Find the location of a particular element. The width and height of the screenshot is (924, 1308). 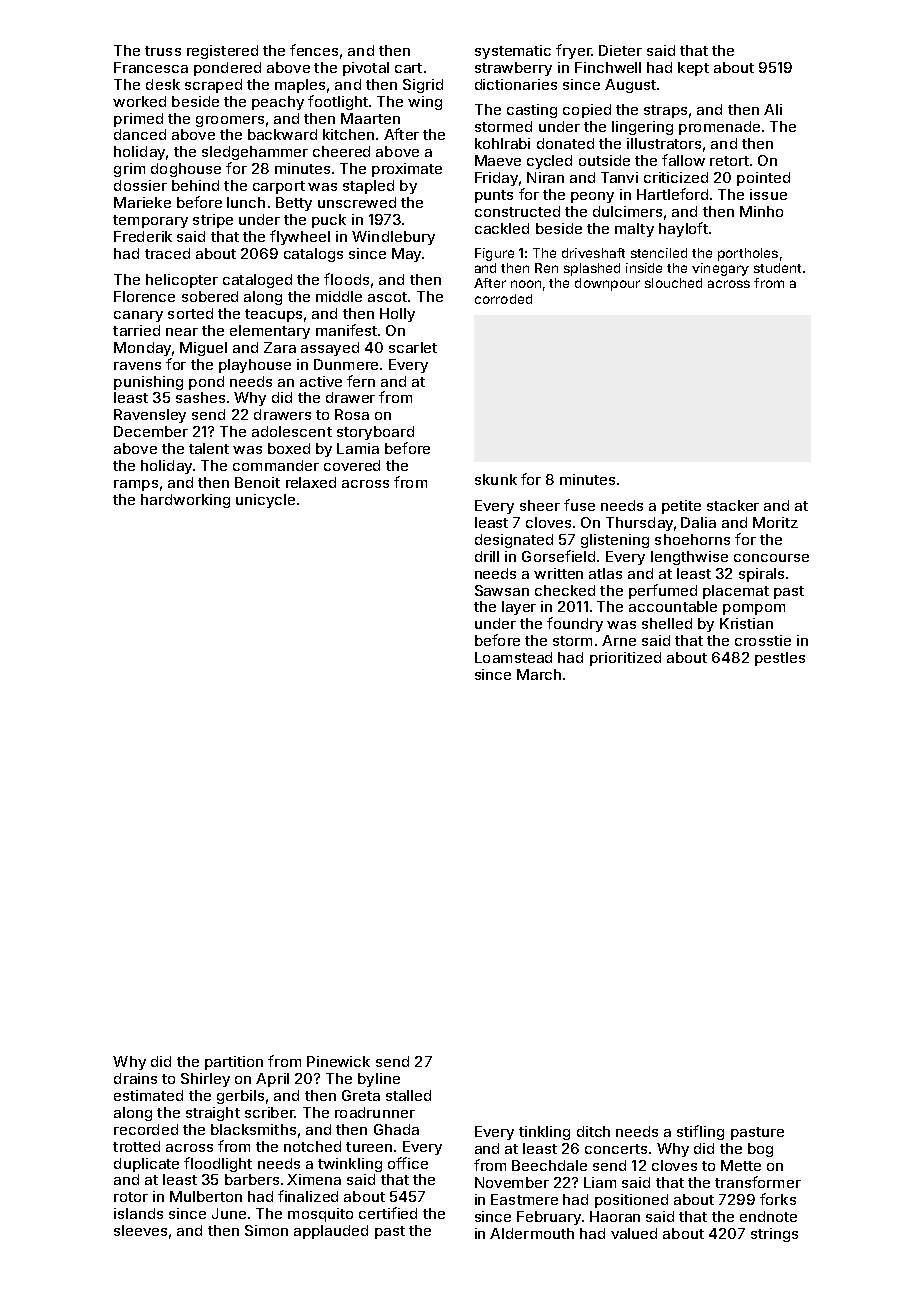

prioritized is located at coordinates (625, 659).
